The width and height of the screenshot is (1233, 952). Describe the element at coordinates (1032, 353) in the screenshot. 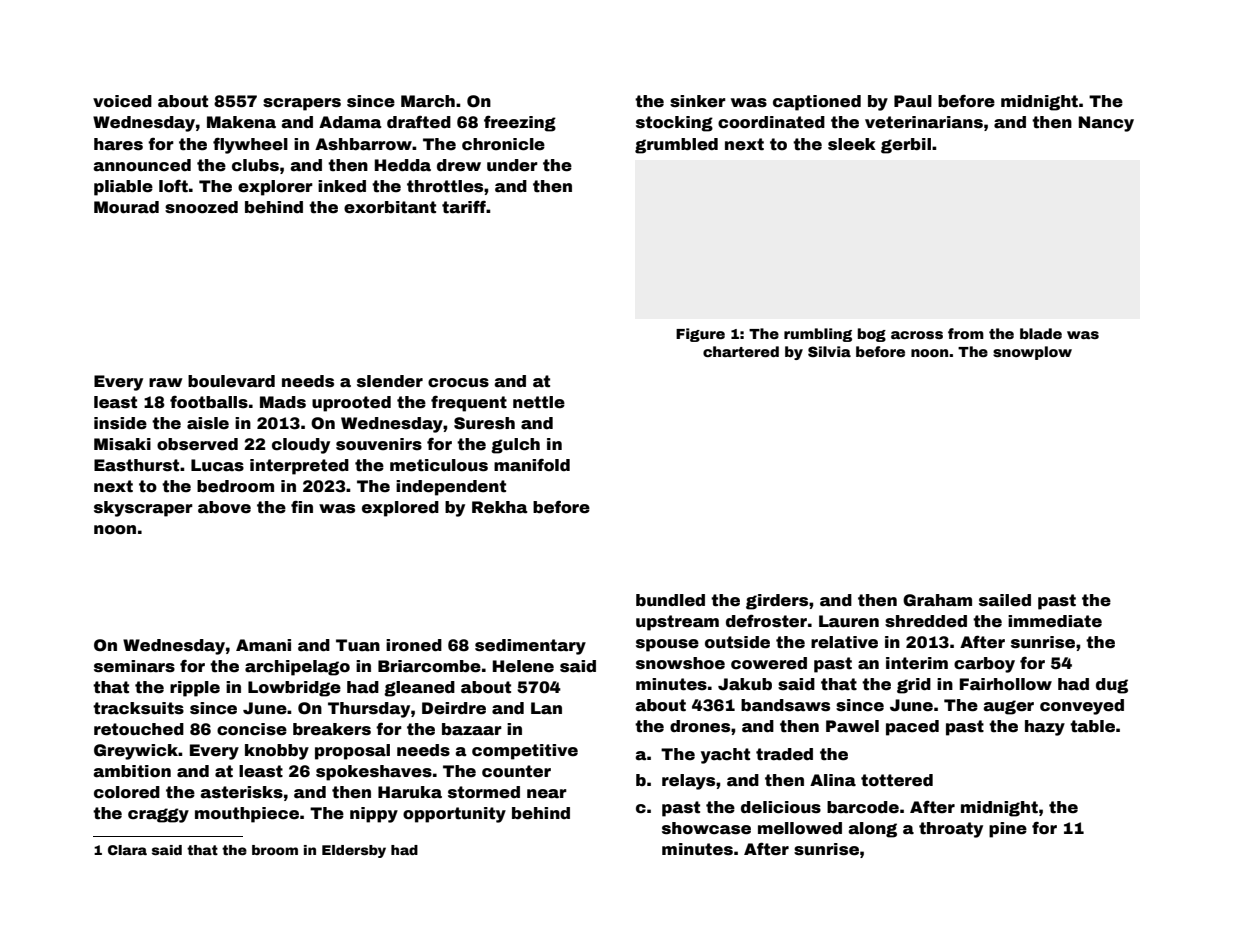

I see `snowplow` at that location.
